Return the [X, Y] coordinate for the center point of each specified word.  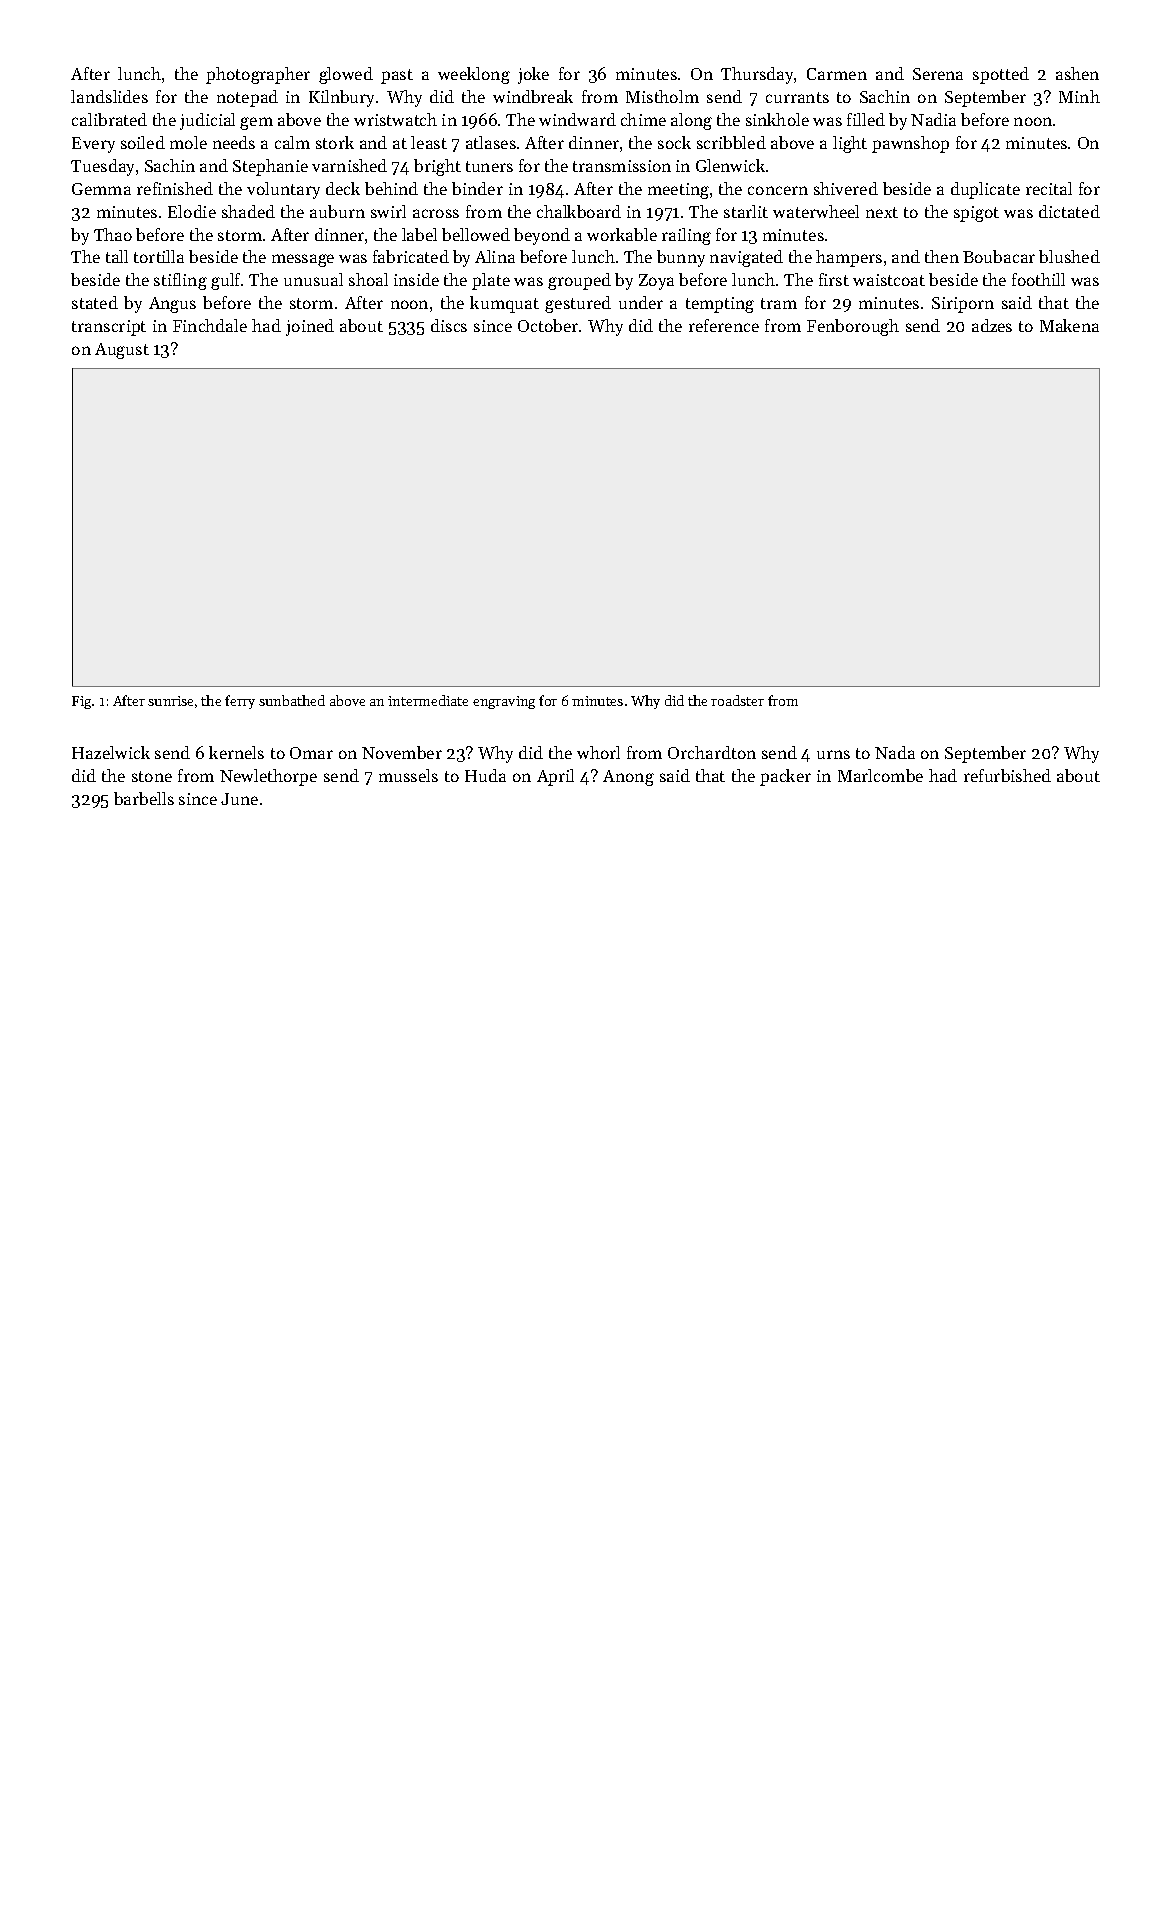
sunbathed [292, 700]
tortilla [159, 256]
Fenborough [853, 327]
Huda [485, 775]
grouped [579, 281]
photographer [258, 75]
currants [797, 97]
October [548, 325]
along [691, 121]
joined [310, 327]
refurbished [1007, 775]
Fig [81, 702]
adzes [992, 325]
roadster [737, 700]
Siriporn [963, 305]
